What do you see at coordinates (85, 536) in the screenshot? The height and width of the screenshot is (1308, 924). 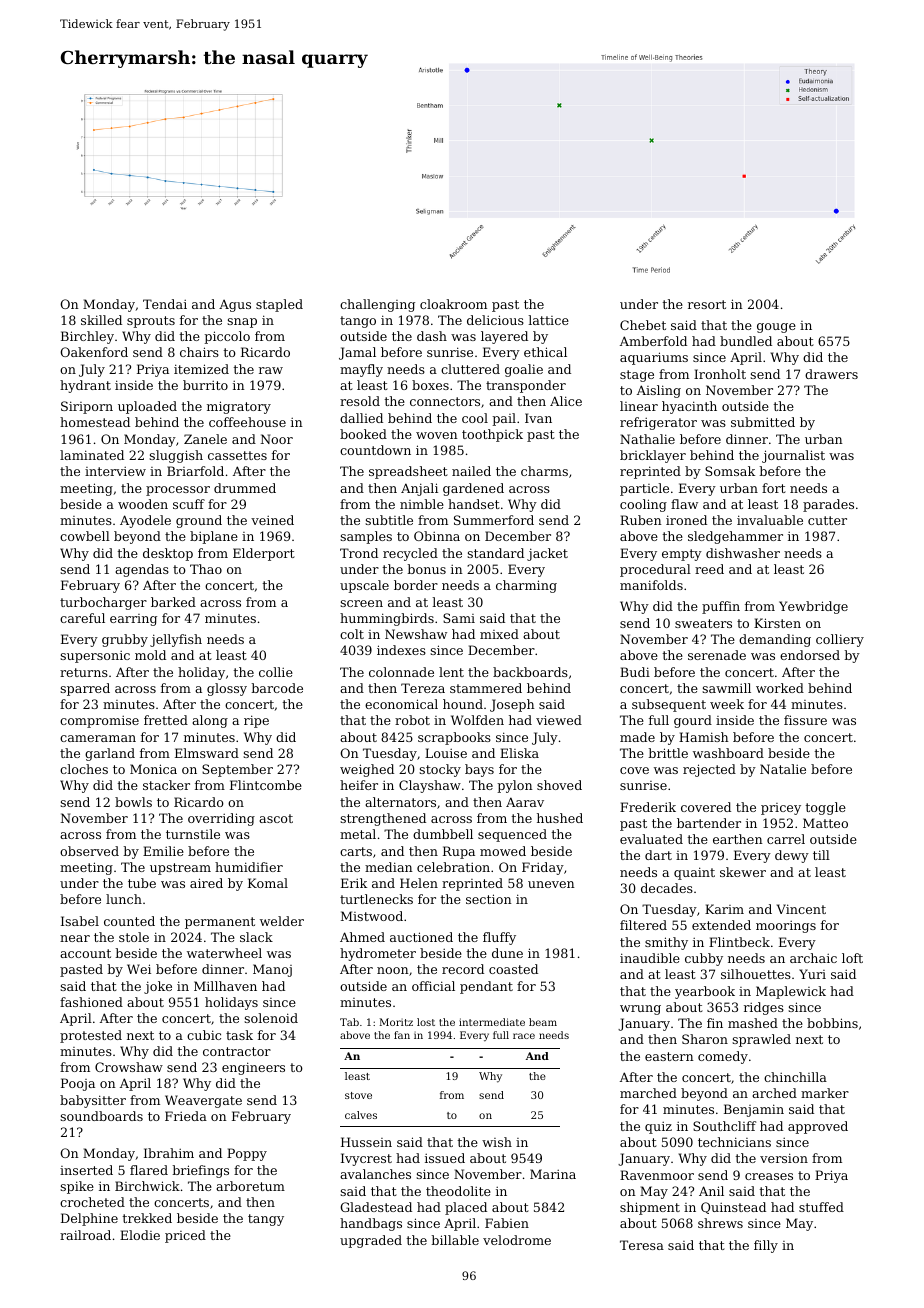 I see `cowbell` at bounding box center [85, 536].
